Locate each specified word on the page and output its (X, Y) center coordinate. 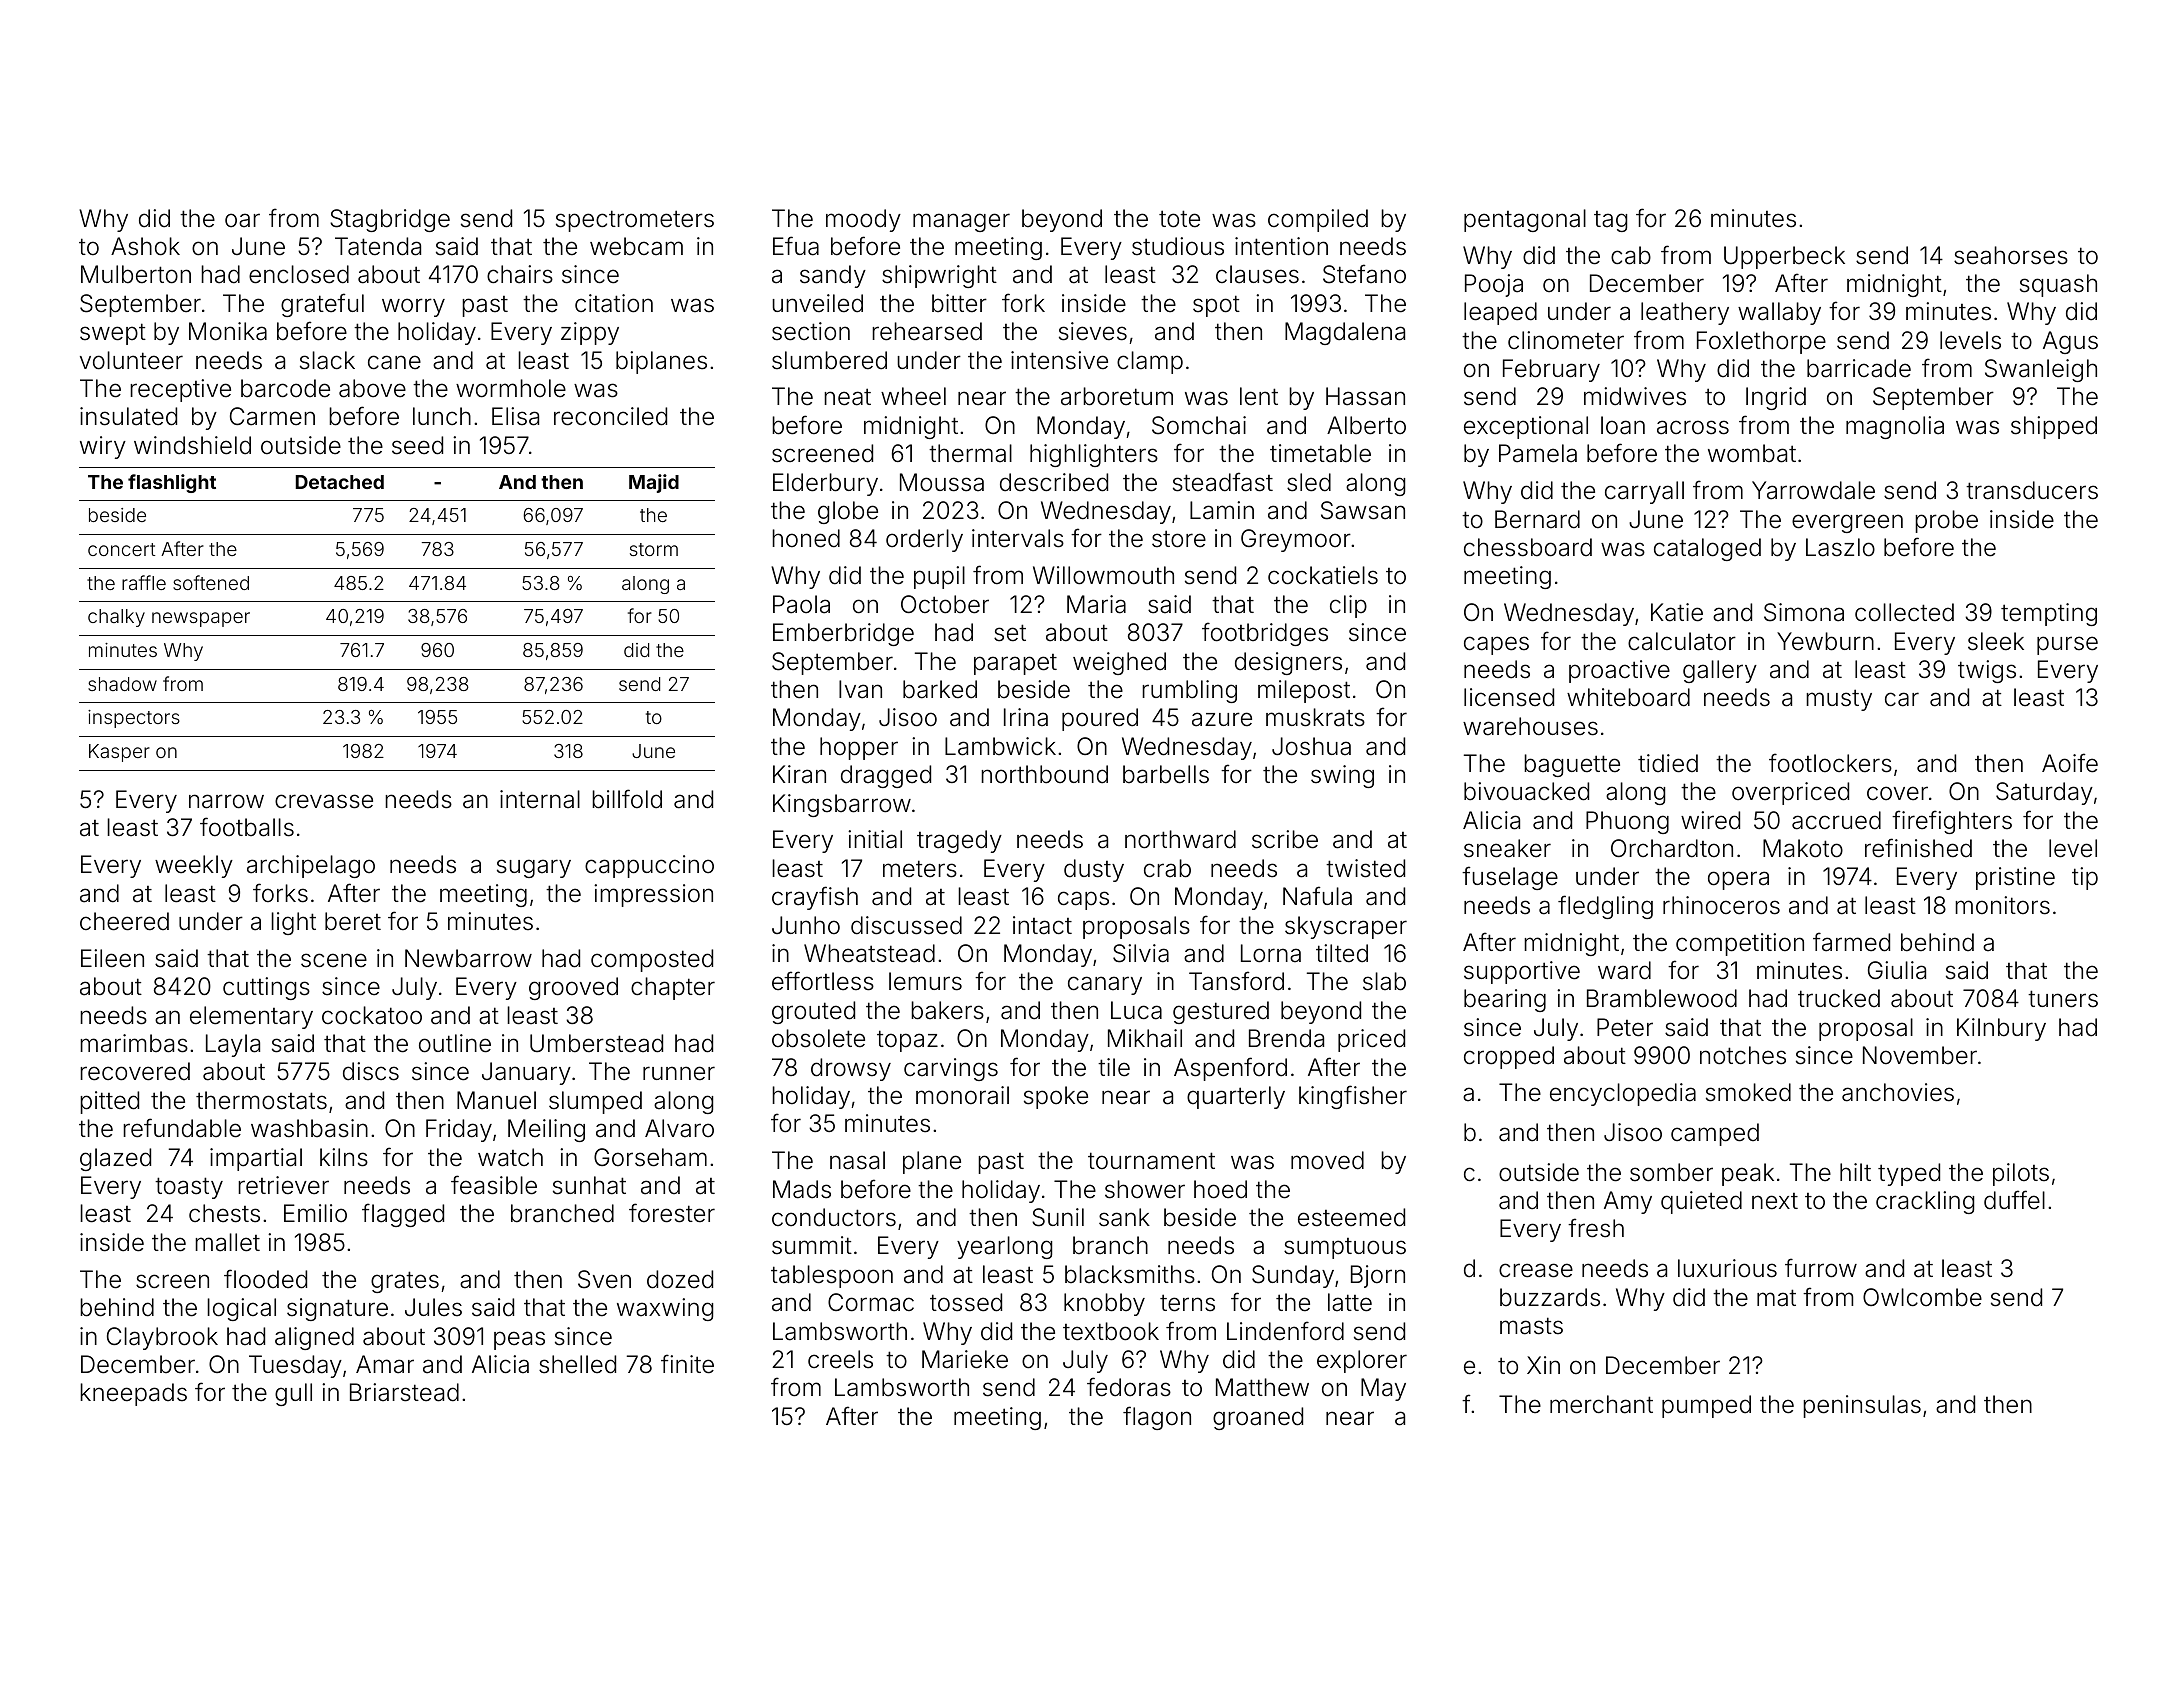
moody (863, 220)
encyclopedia (1623, 1094)
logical (241, 1309)
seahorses (2011, 255)
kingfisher (1353, 1097)
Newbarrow (468, 958)
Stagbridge (390, 220)
